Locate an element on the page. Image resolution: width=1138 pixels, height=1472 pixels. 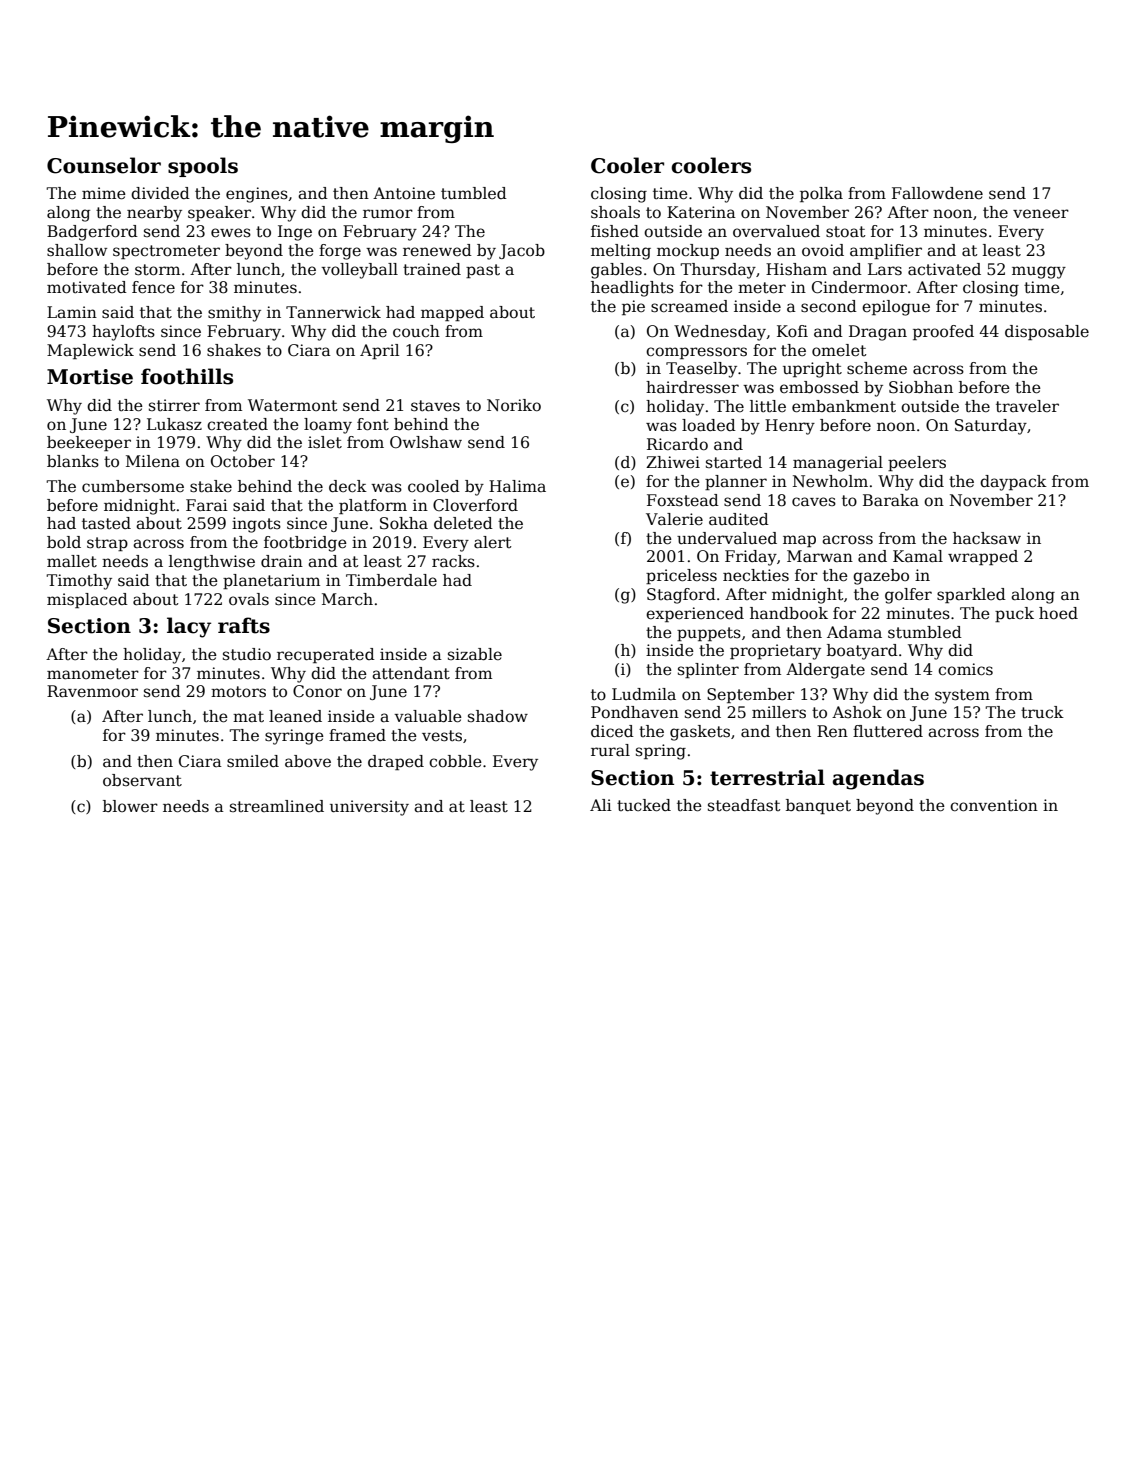
Badgerford is located at coordinates (92, 233).
